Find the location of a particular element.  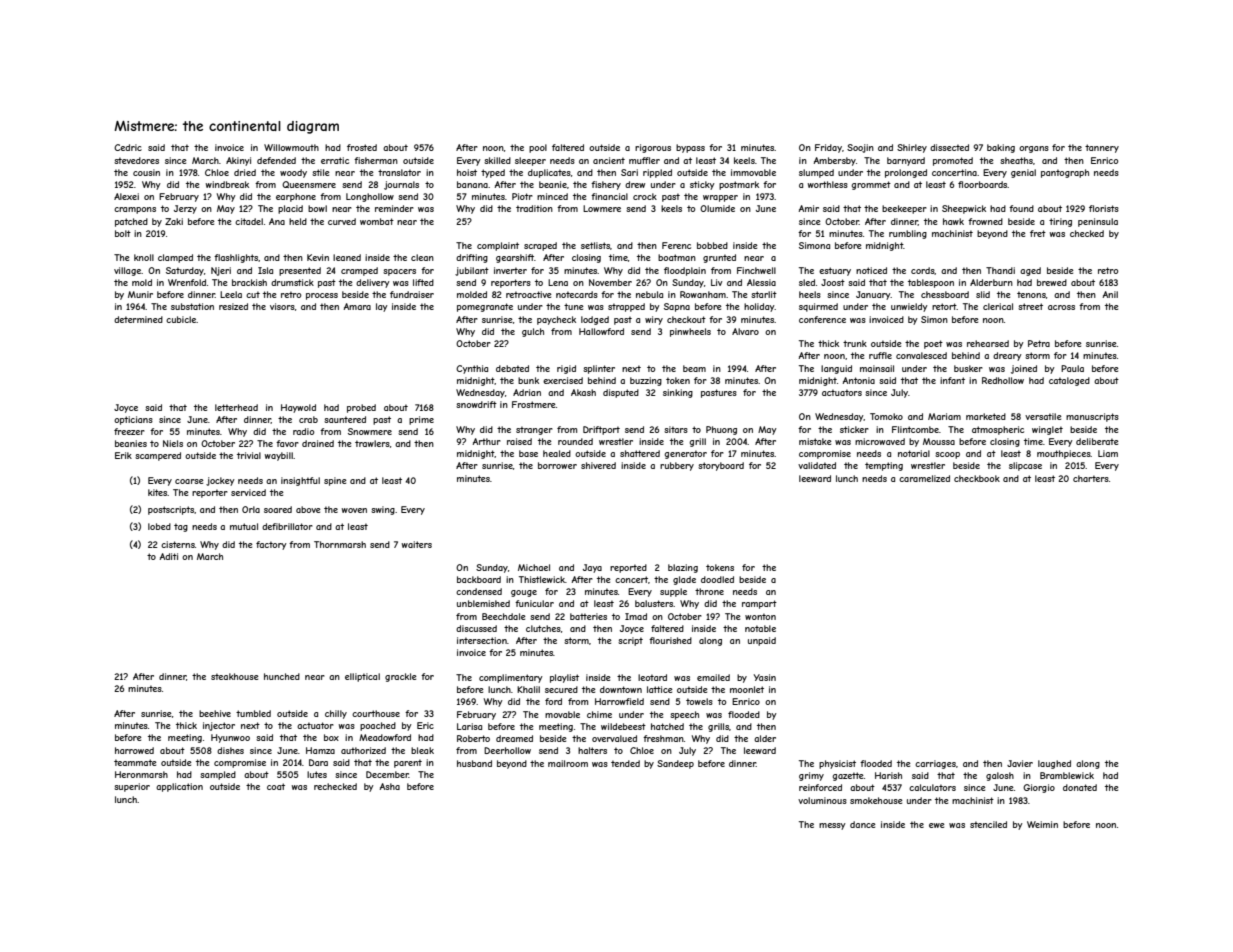

Friday is located at coordinates (828, 148).
